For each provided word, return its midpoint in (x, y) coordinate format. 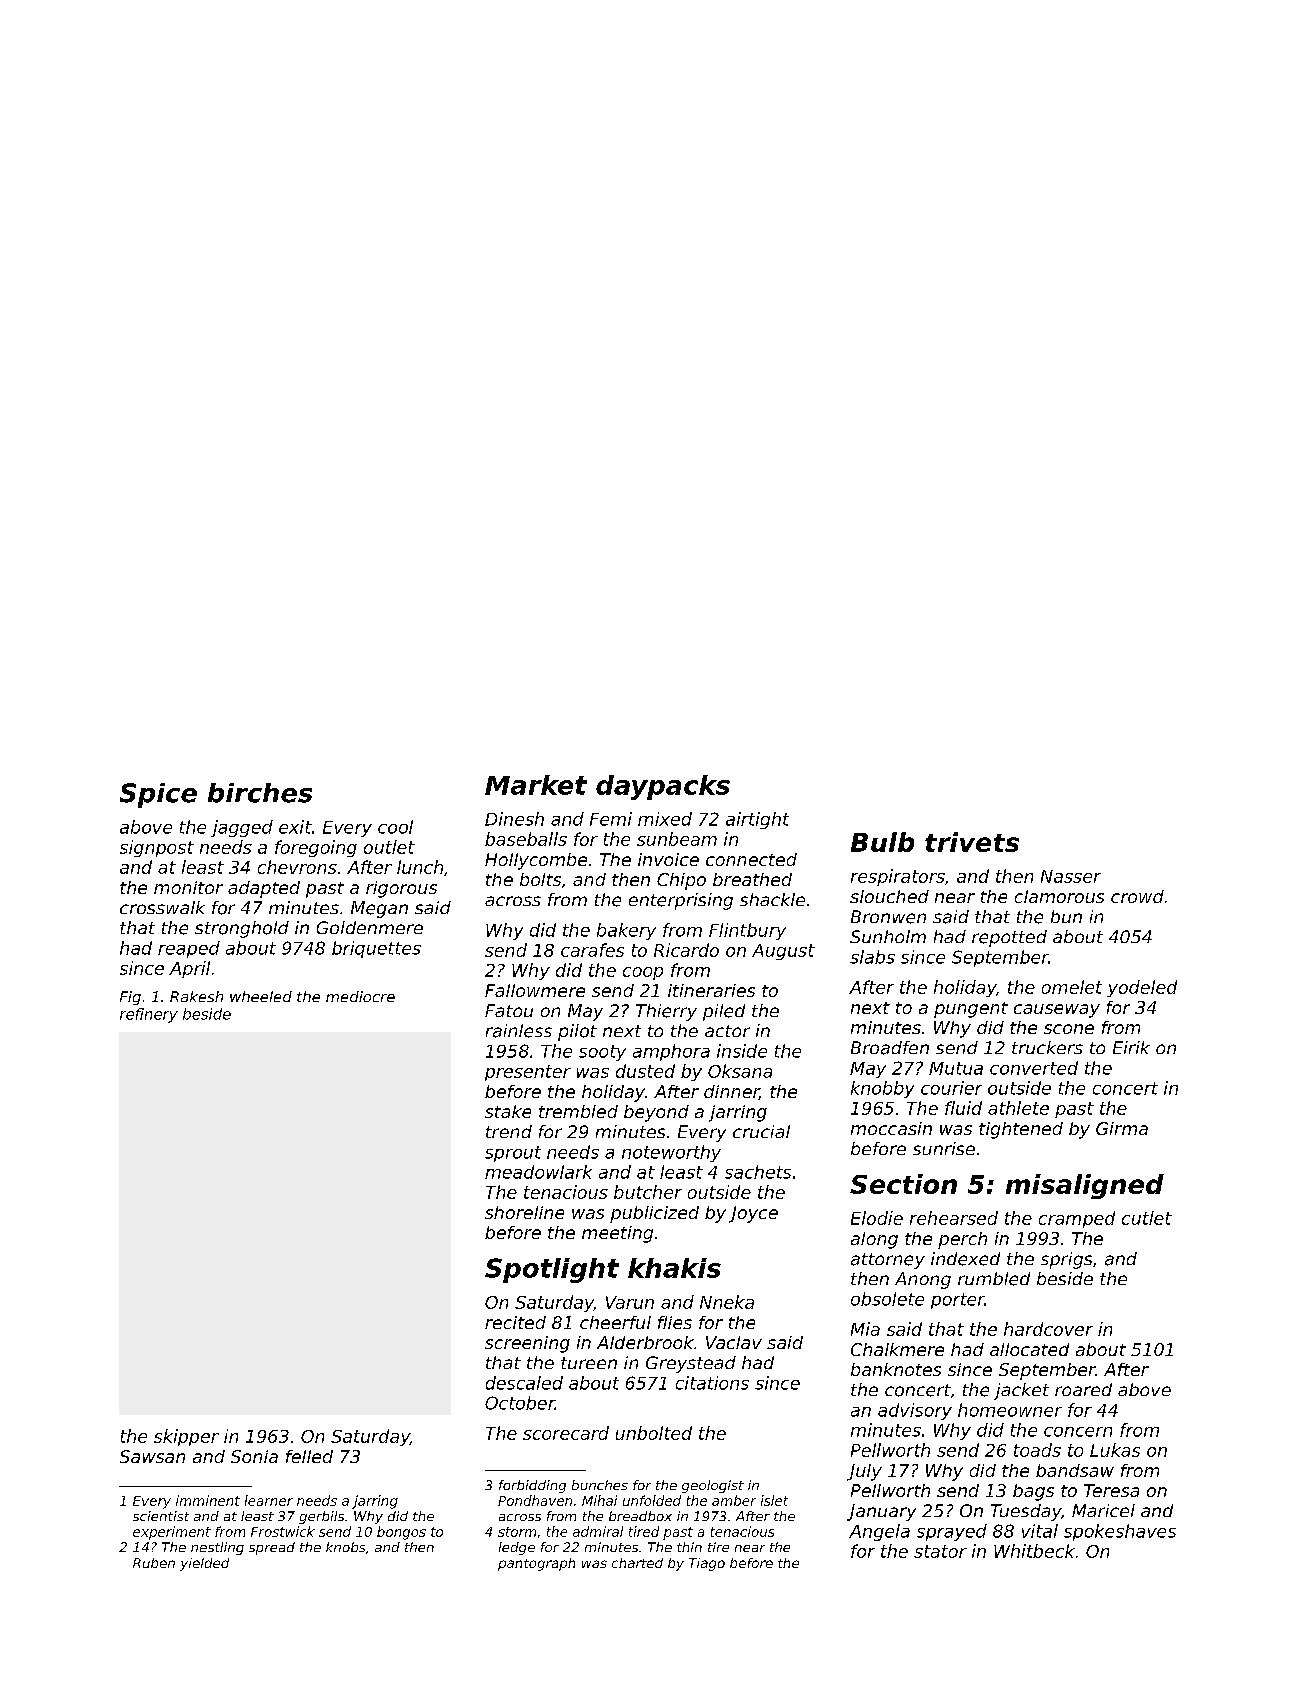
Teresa (1111, 1490)
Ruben (154, 1563)
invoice (668, 859)
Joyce (753, 1214)
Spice (158, 795)
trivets (972, 842)
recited (515, 1322)
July (864, 1472)
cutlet (1147, 1218)
